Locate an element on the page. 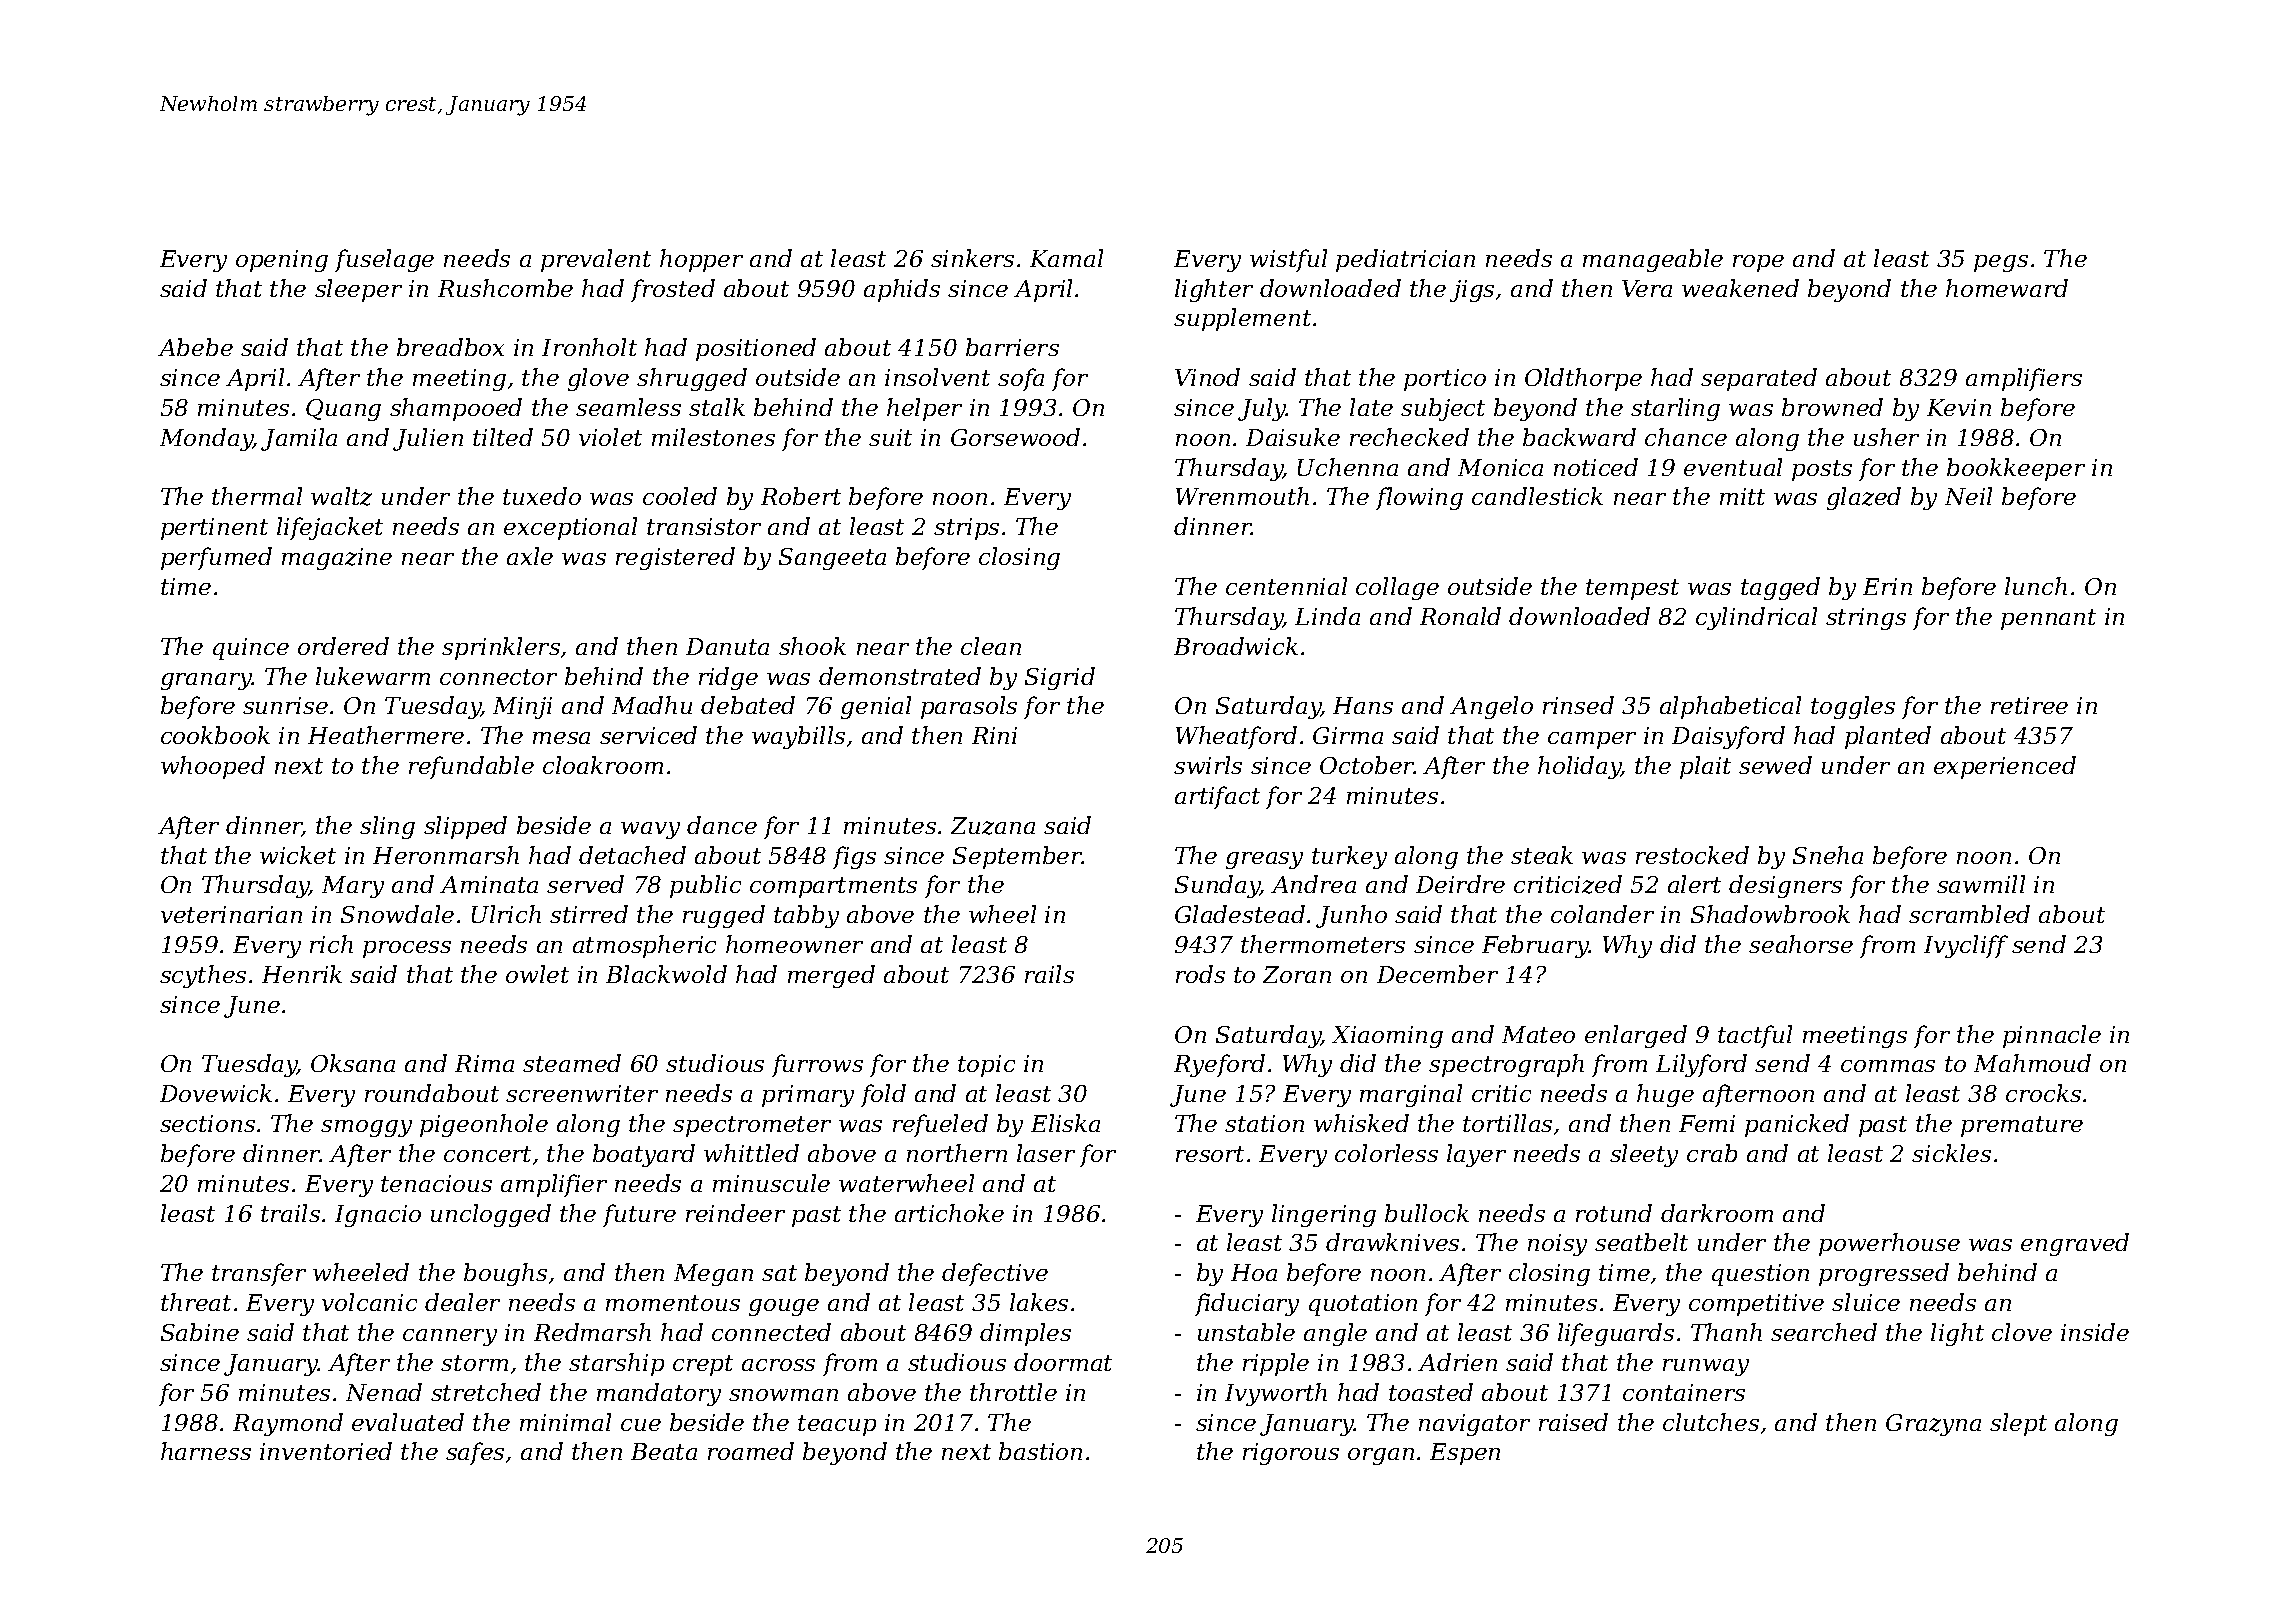  magazine is located at coordinates (337, 559).
